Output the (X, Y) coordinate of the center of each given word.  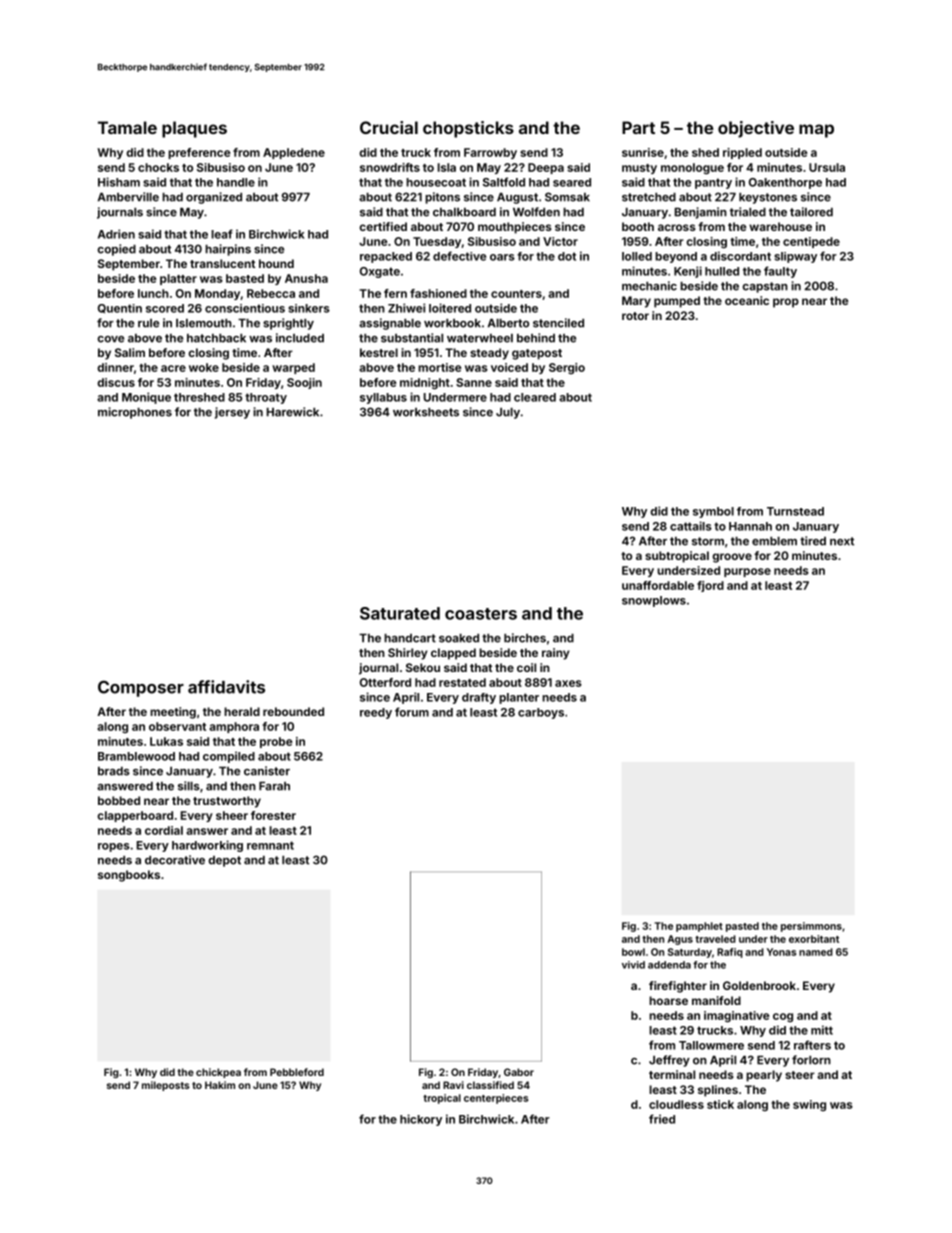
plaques (194, 129)
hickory (421, 1120)
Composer (141, 688)
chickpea (218, 1073)
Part (638, 127)
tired (813, 541)
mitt (822, 1030)
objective (756, 129)
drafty (479, 698)
